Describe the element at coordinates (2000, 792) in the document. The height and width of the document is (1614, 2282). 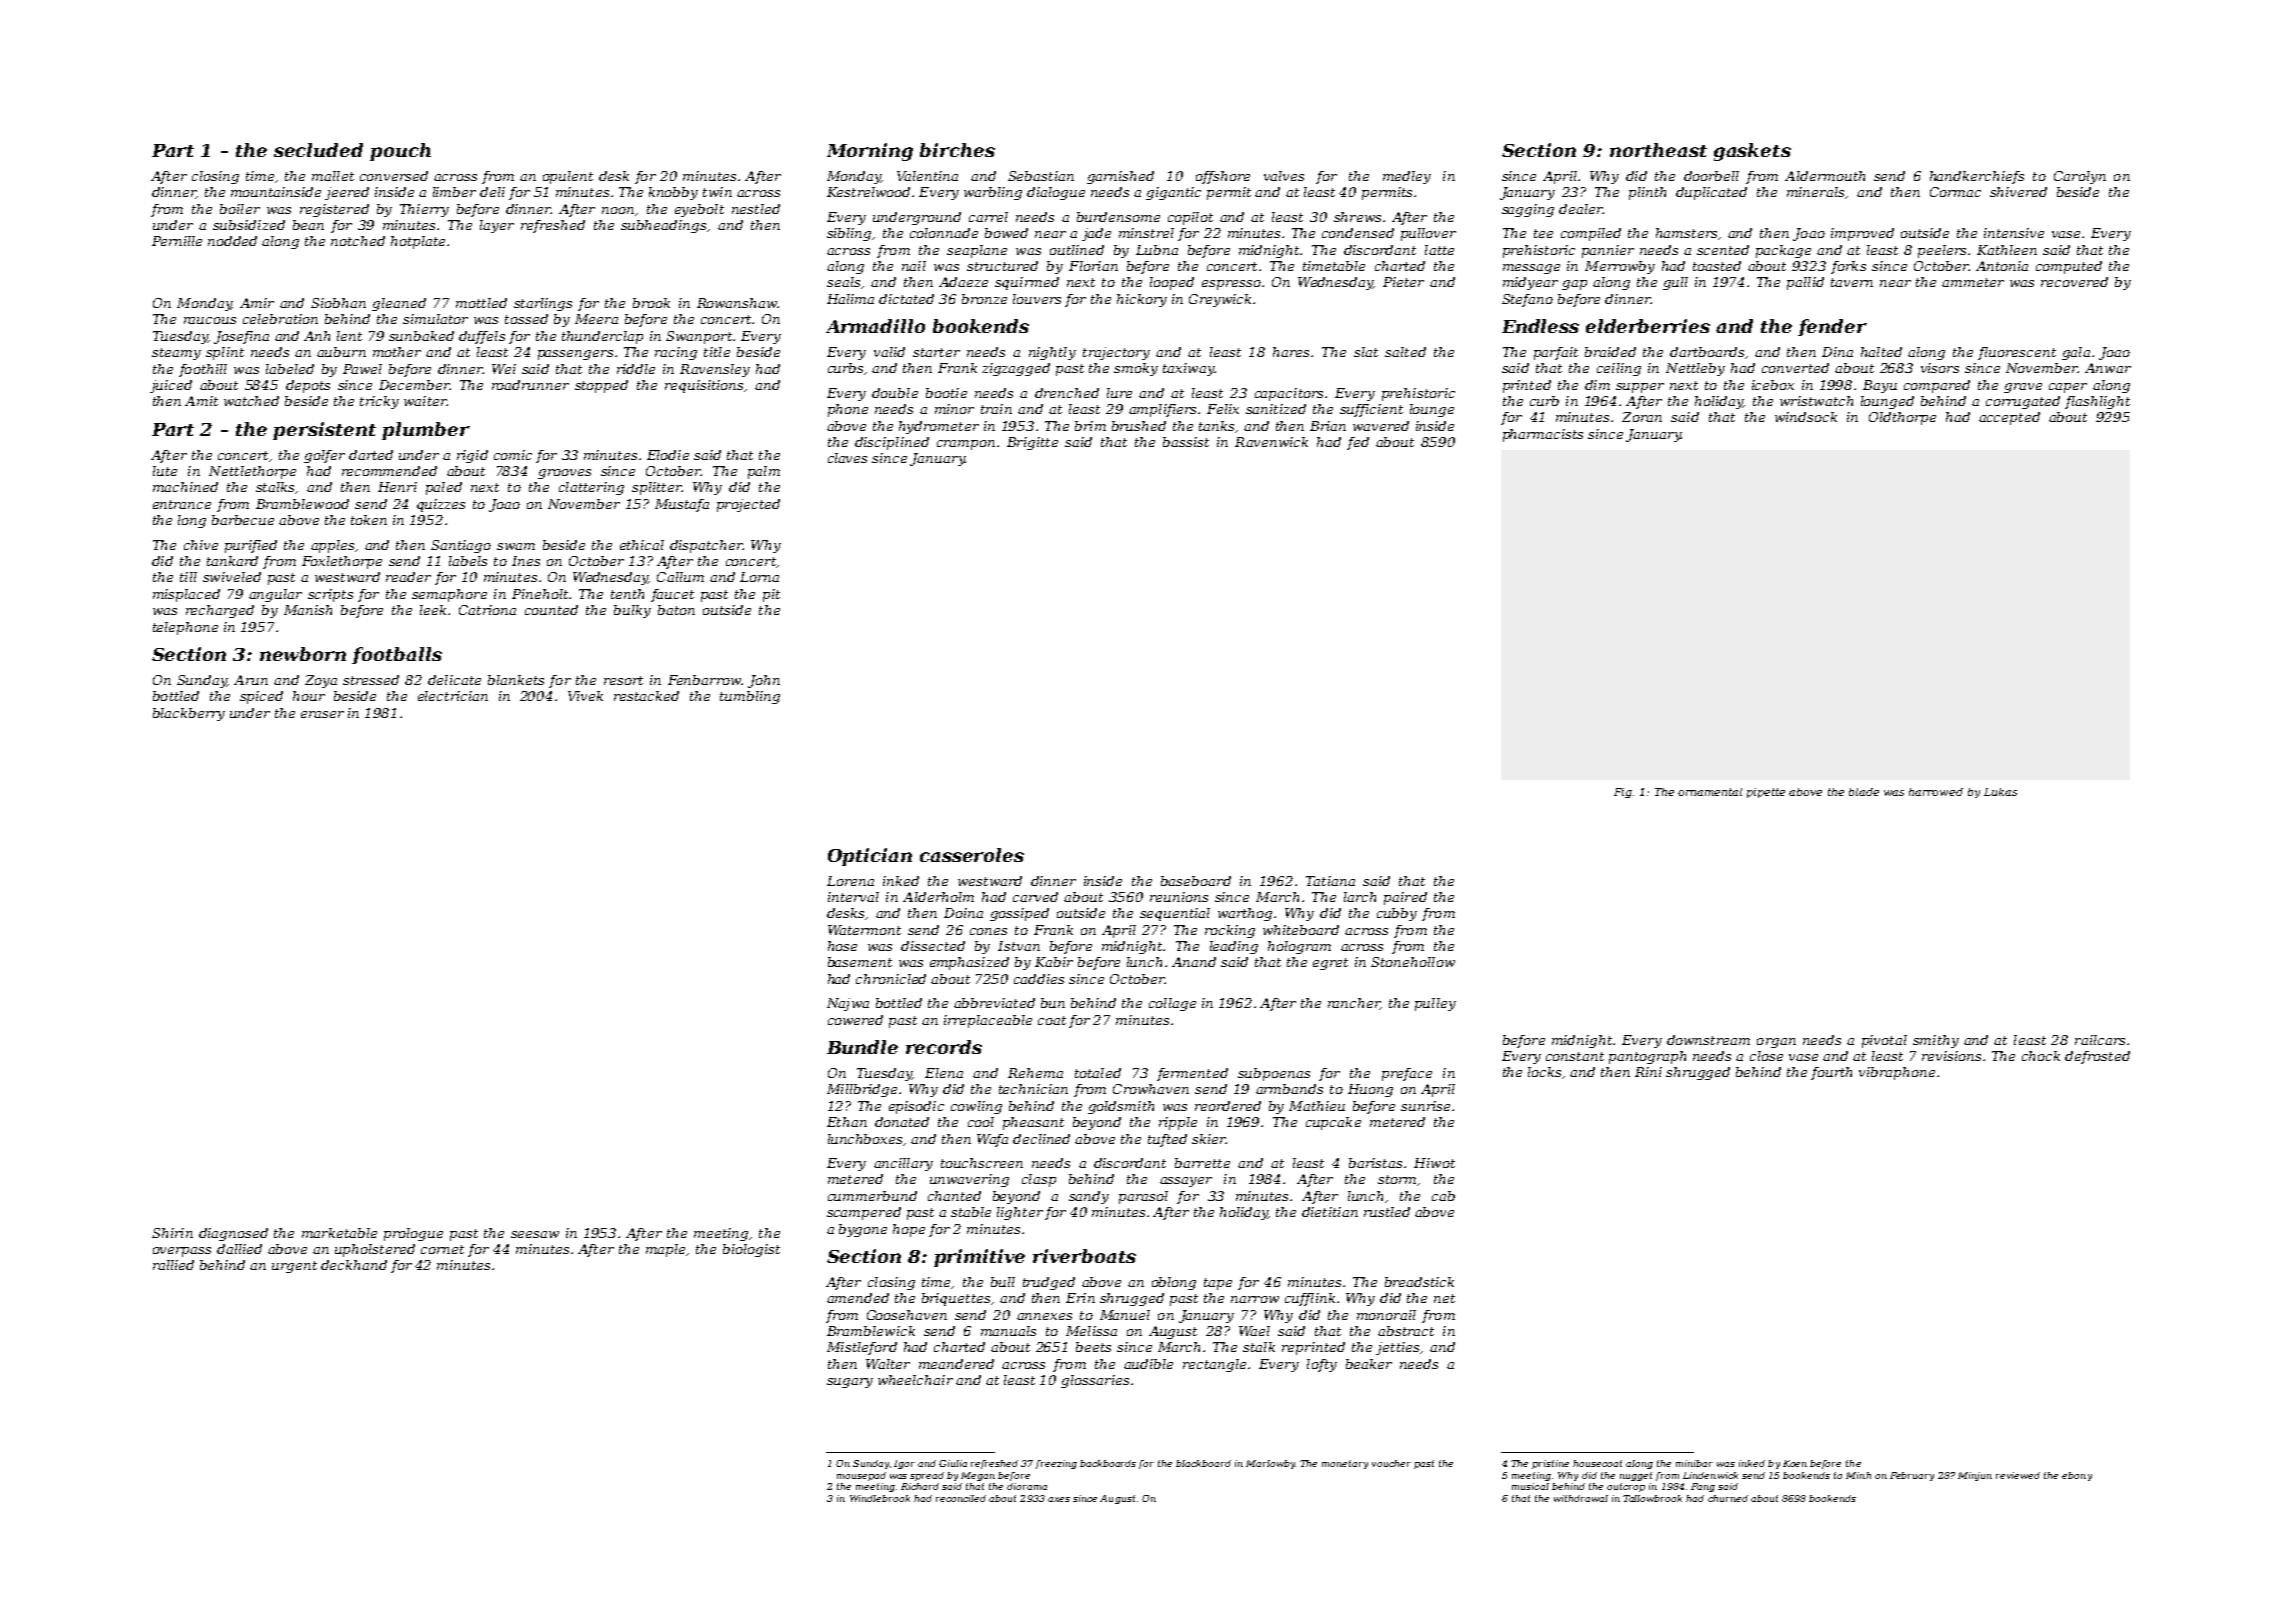
I see `Lukas` at that location.
